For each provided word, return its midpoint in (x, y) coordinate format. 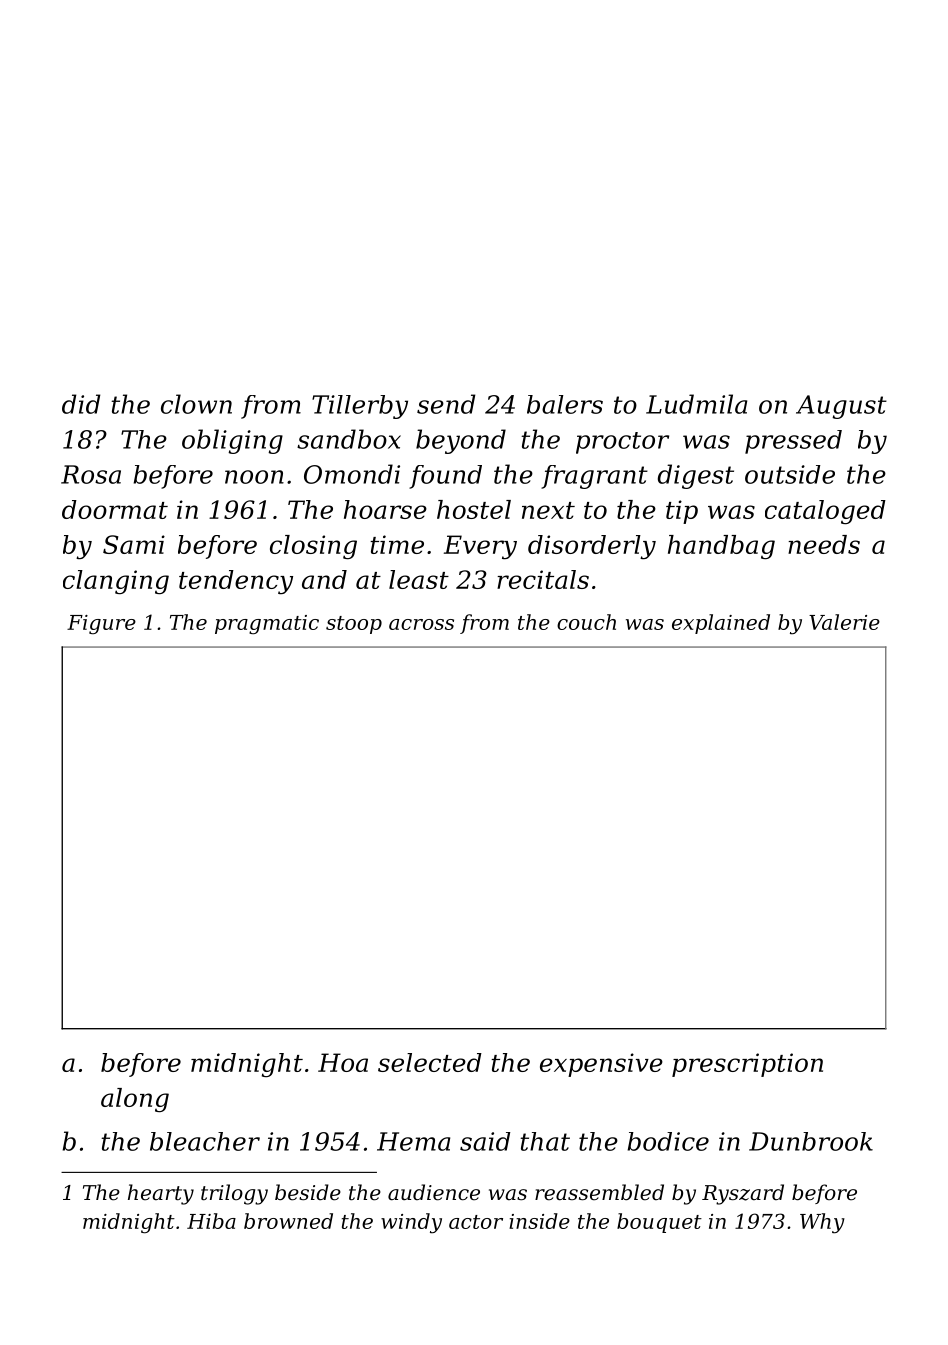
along (135, 1100)
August (841, 407)
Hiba (211, 1221)
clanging (116, 582)
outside (790, 474)
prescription (747, 1065)
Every (480, 547)
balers (565, 404)
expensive (601, 1065)
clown (196, 404)
